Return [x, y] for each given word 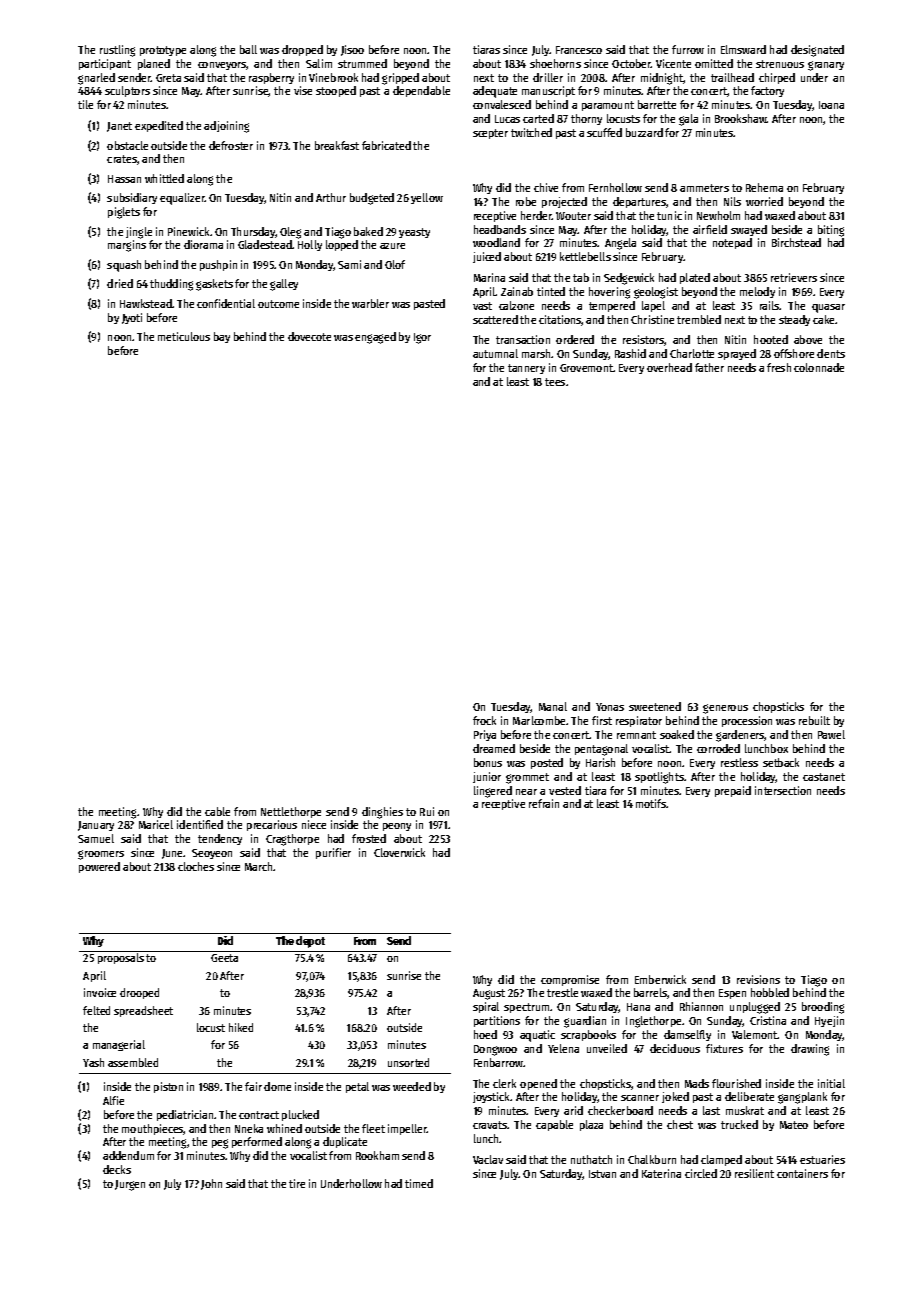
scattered [495, 319]
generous [725, 709]
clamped [721, 1160]
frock [484, 720]
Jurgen [130, 1185]
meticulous [184, 336]
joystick [491, 1097]
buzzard [644, 132]
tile [85, 104]
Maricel [156, 824]
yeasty [414, 233]
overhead [669, 367]
